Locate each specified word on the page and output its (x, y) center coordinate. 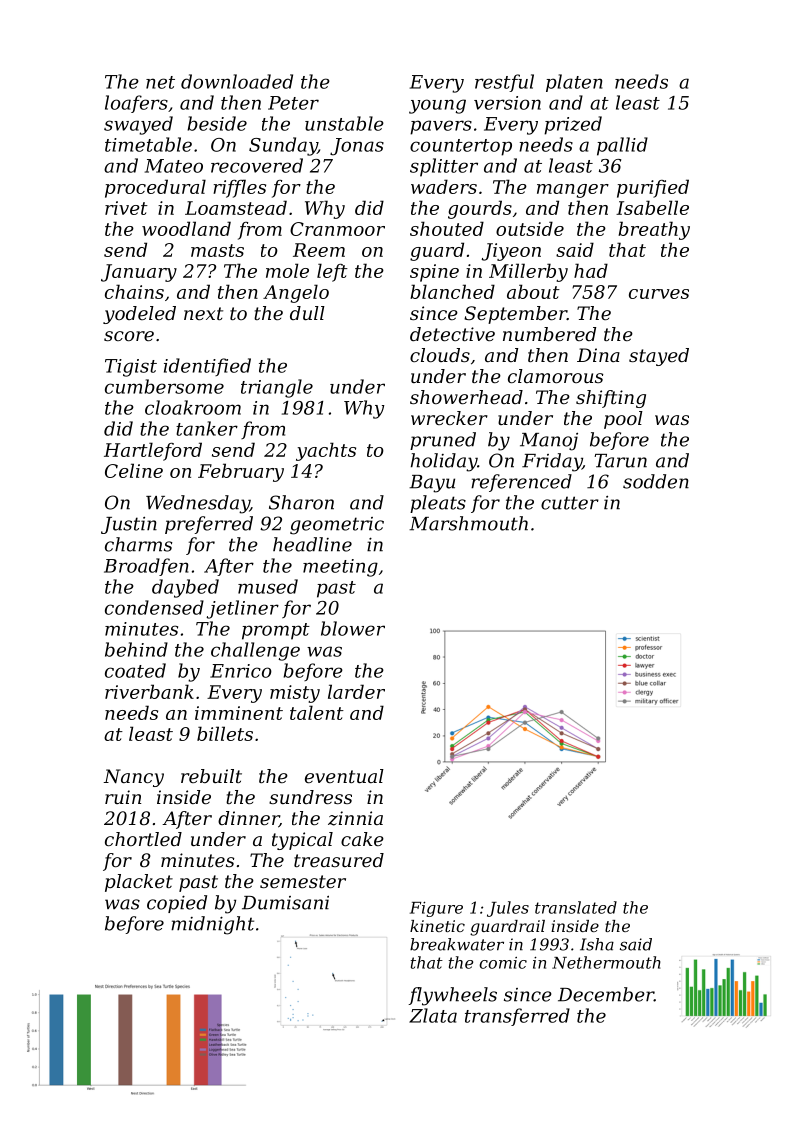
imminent (239, 713)
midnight (212, 925)
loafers (136, 104)
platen (574, 83)
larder (356, 691)
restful (504, 83)
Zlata (433, 1015)
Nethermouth (606, 962)
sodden (656, 481)
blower (353, 628)
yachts (326, 451)
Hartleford (153, 451)
